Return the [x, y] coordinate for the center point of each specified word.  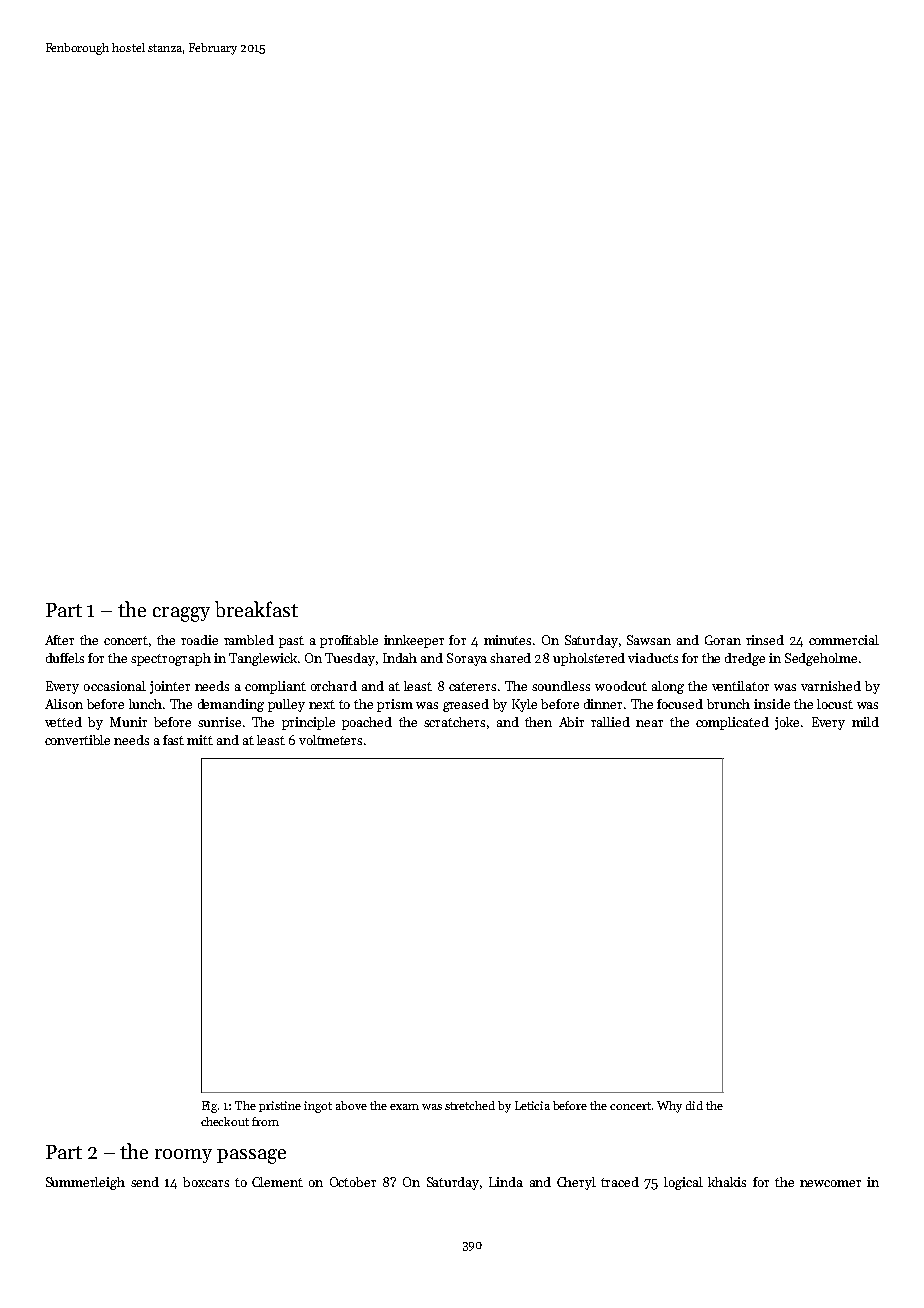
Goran [723, 640]
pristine [280, 1106]
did [694, 1105]
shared [510, 658]
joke [787, 723]
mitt [200, 740]
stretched [470, 1105]
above [351, 1105]
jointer [170, 687]
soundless [561, 686]
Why [669, 1107]
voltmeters [330, 740]
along [668, 687]
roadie [199, 640]
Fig [209, 1107]
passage [251, 1156]
